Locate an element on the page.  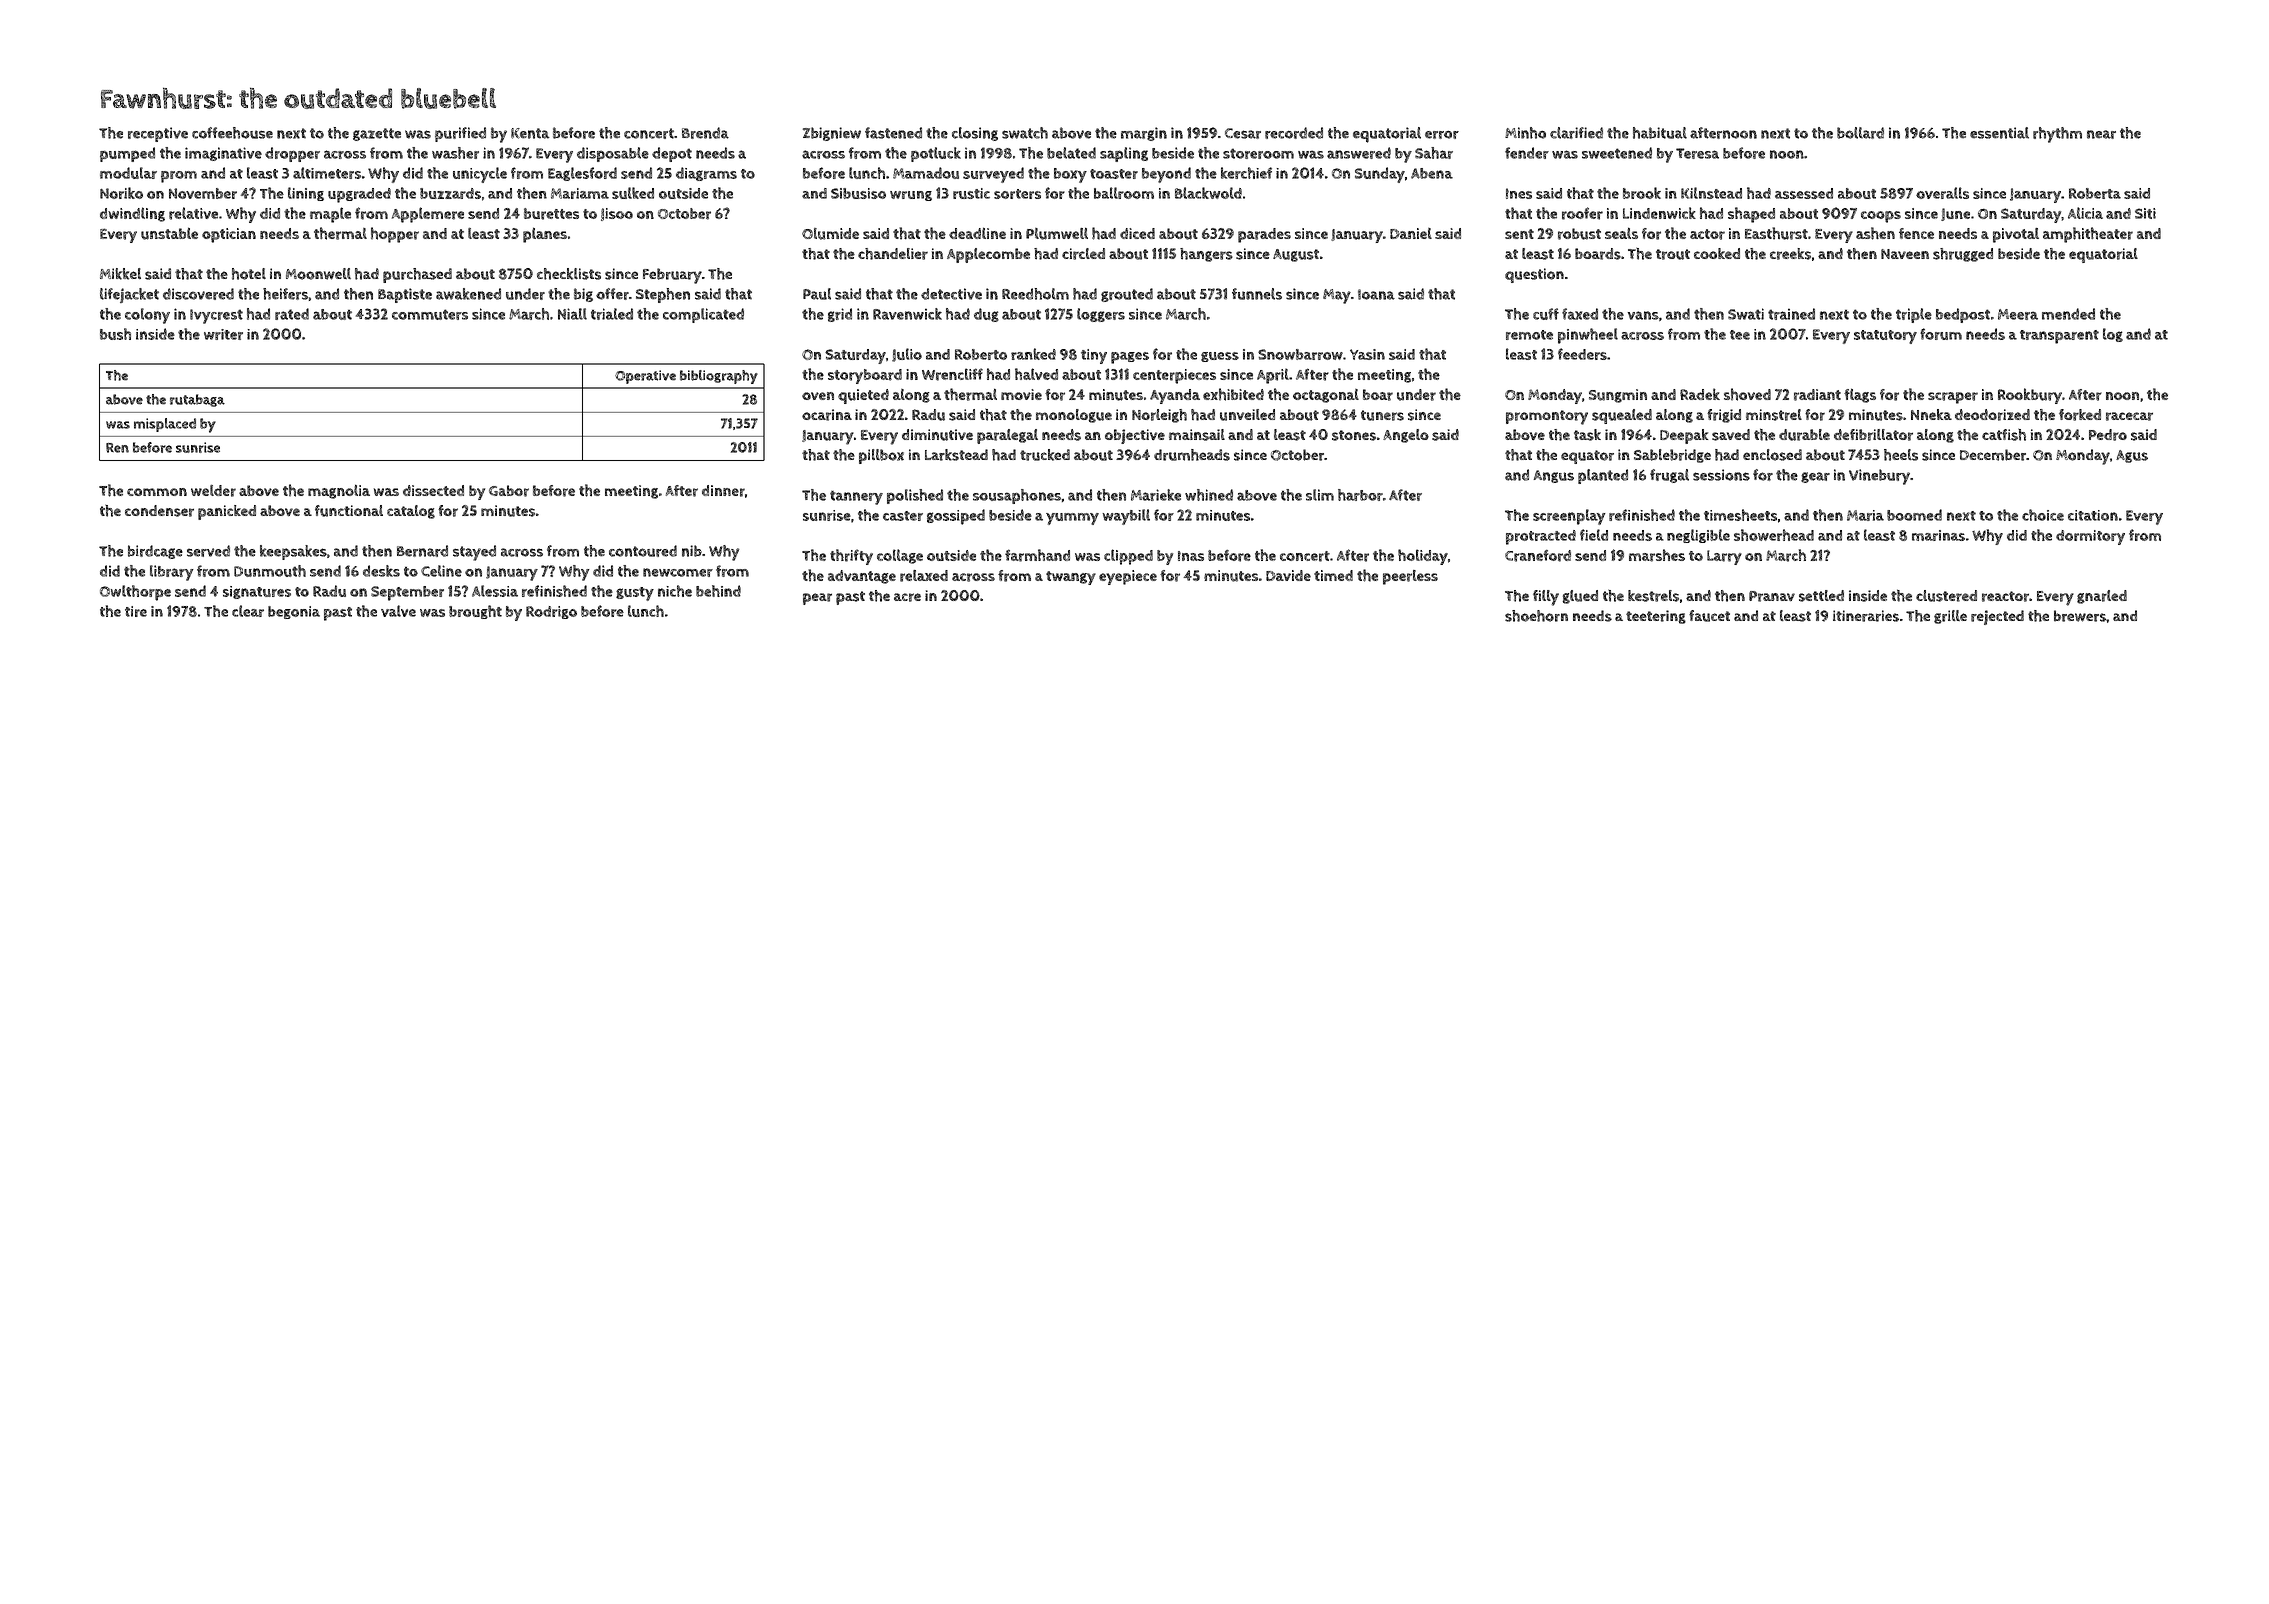
April is located at coordinates (1273, 376).
